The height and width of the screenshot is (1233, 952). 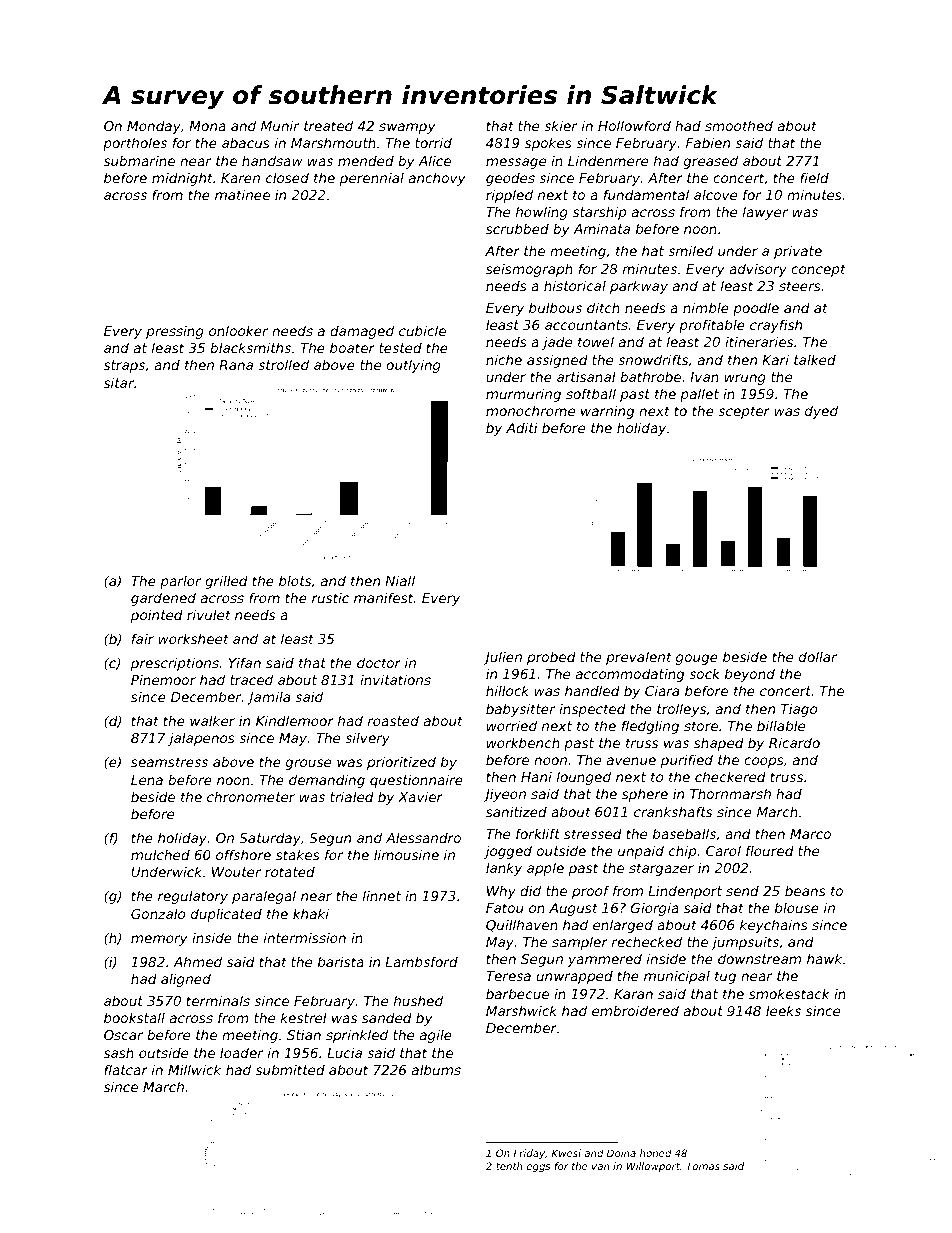 I want to click on workbench, so click(x=523, y=742).
